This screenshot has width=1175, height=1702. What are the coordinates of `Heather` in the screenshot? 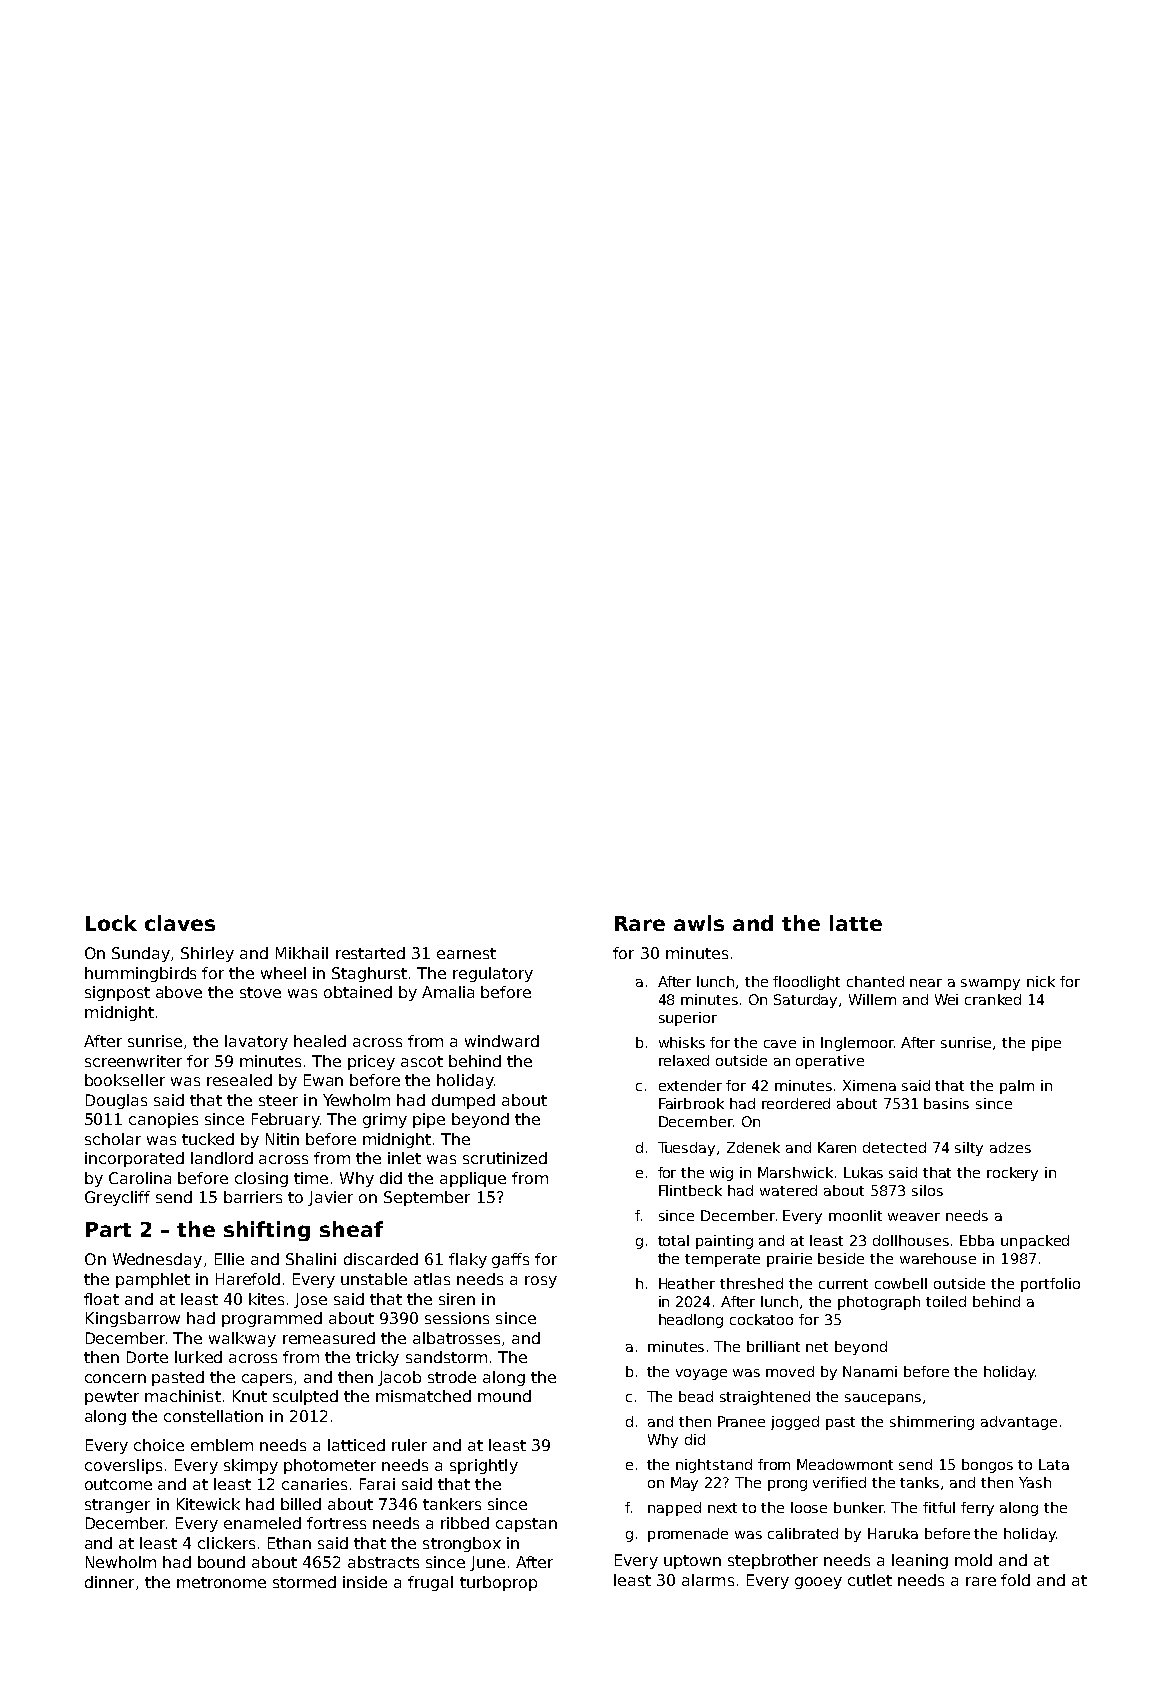 It's located at (687, 1283).
